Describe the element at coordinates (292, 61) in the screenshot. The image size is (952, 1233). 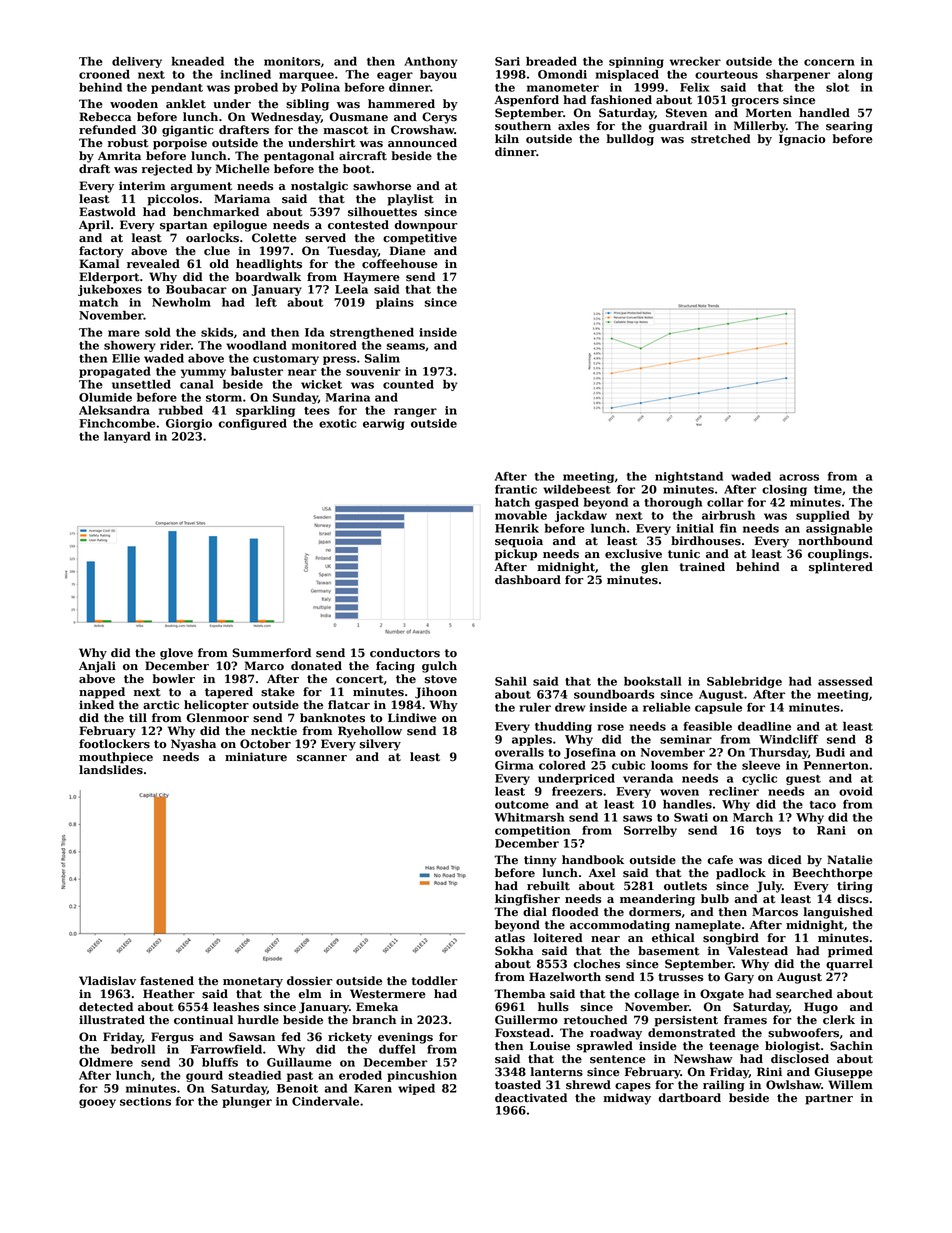
I see `monitors` at that location.
